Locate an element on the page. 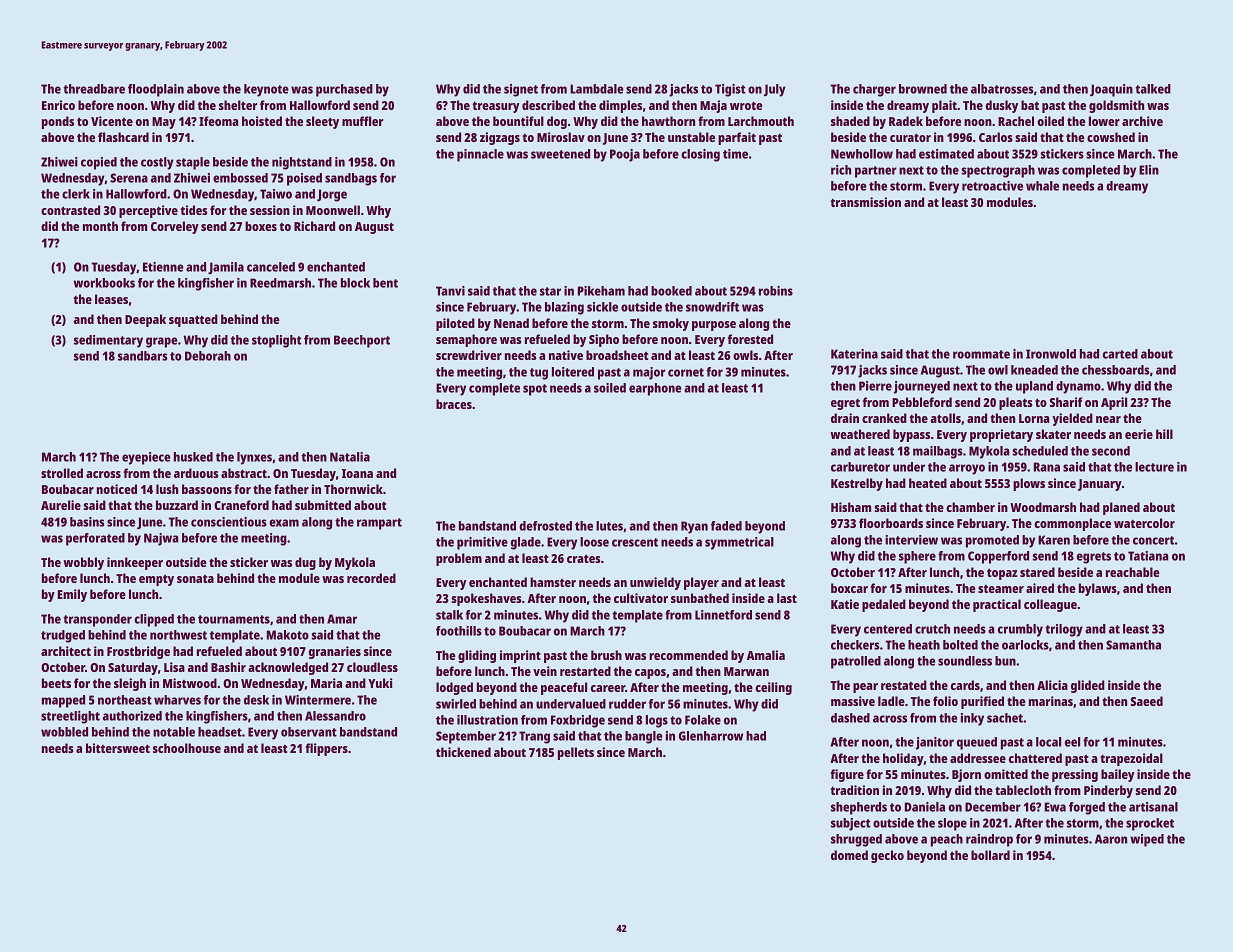 This page has height=952, width=1233. major is located at coordinates (649, 373).
